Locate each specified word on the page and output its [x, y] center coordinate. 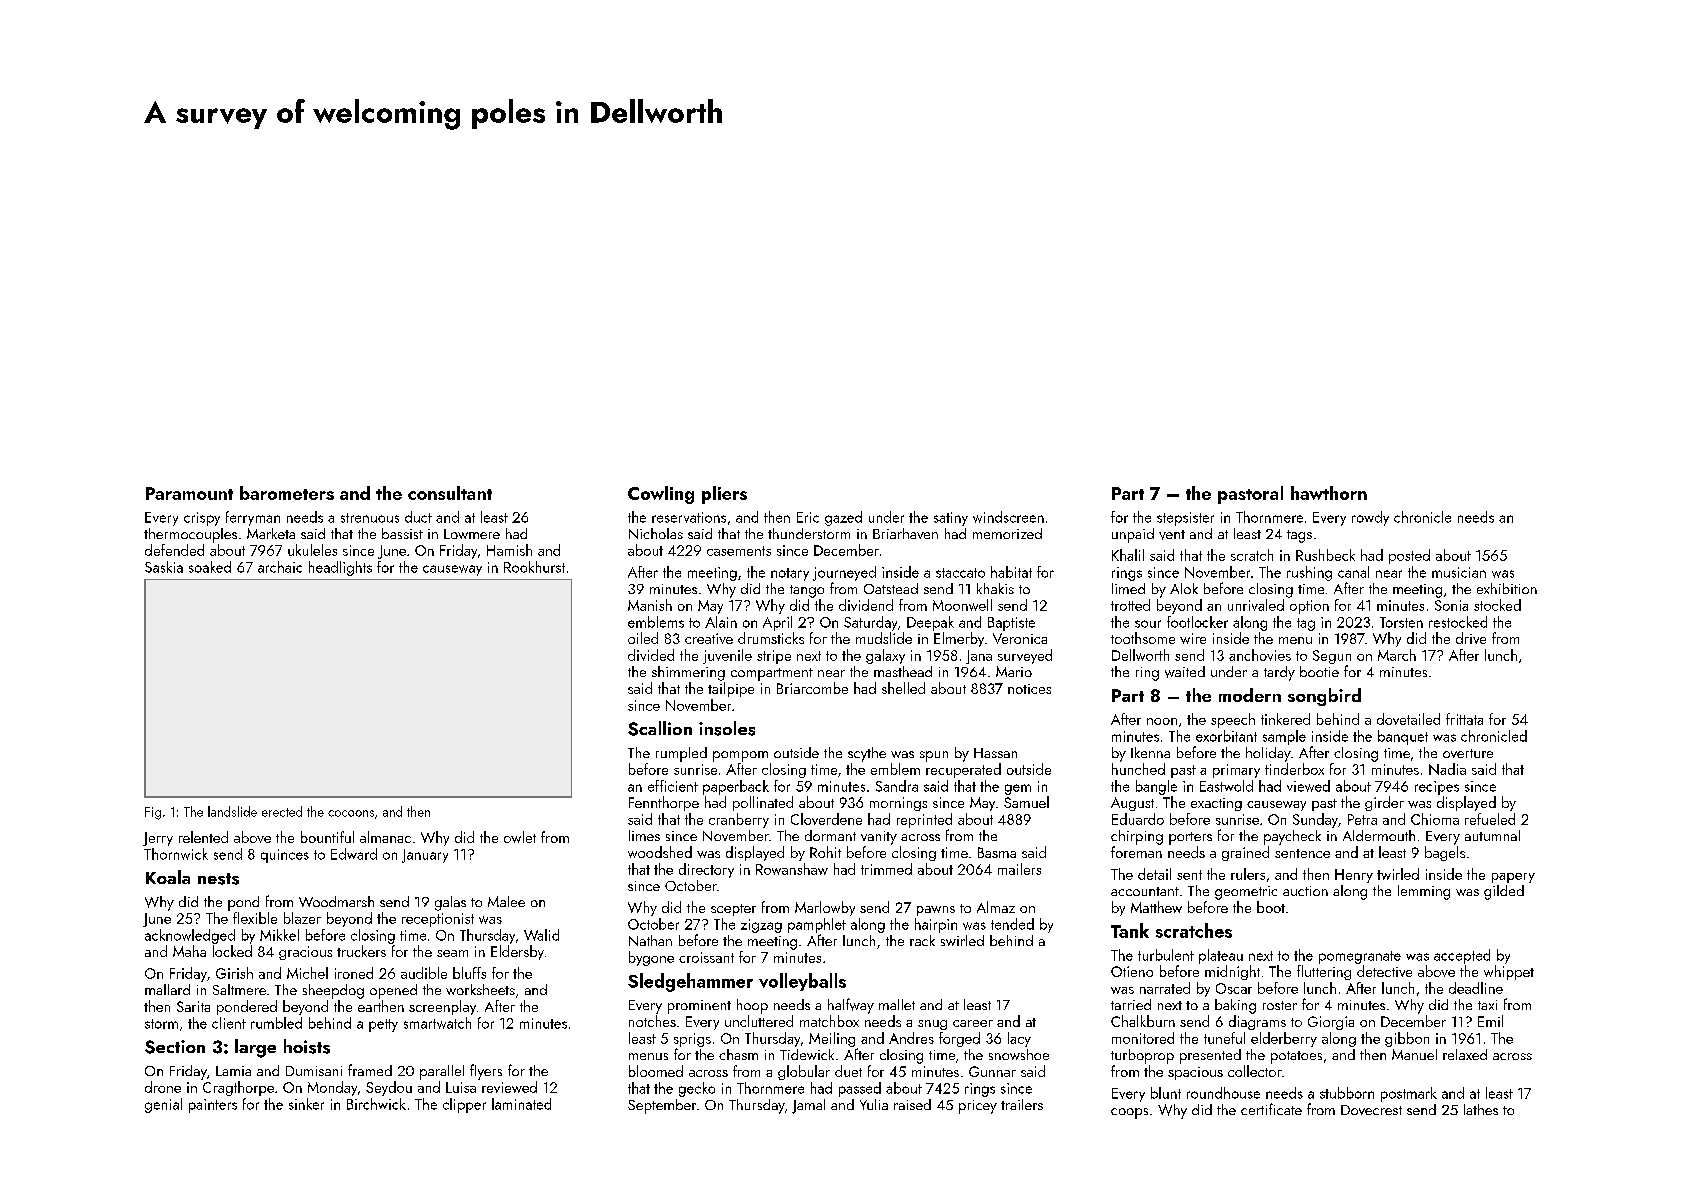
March [1397, 655]
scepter [733, 910]
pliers [724, 495]
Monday [332, 1088]
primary [1236, 771]
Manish [650, 605]
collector [1255, 1071]
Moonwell [962, 605]
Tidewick [807, 1054]
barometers [287, 493]
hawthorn [1329, 493]
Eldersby [517, 952]
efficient [673, 786]
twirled [1398, 874]
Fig [153, 813]
